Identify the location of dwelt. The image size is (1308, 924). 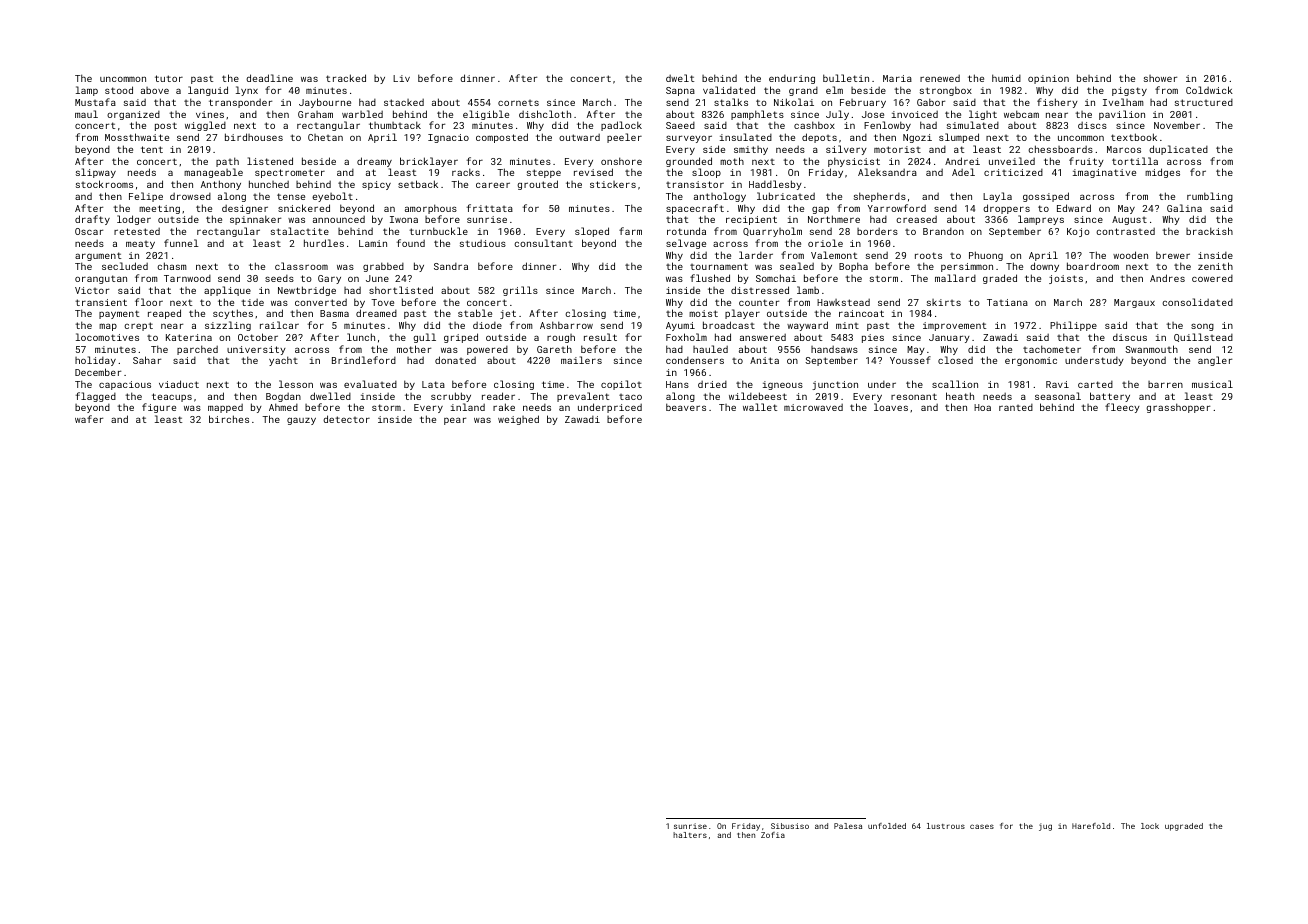
(680, 78).
